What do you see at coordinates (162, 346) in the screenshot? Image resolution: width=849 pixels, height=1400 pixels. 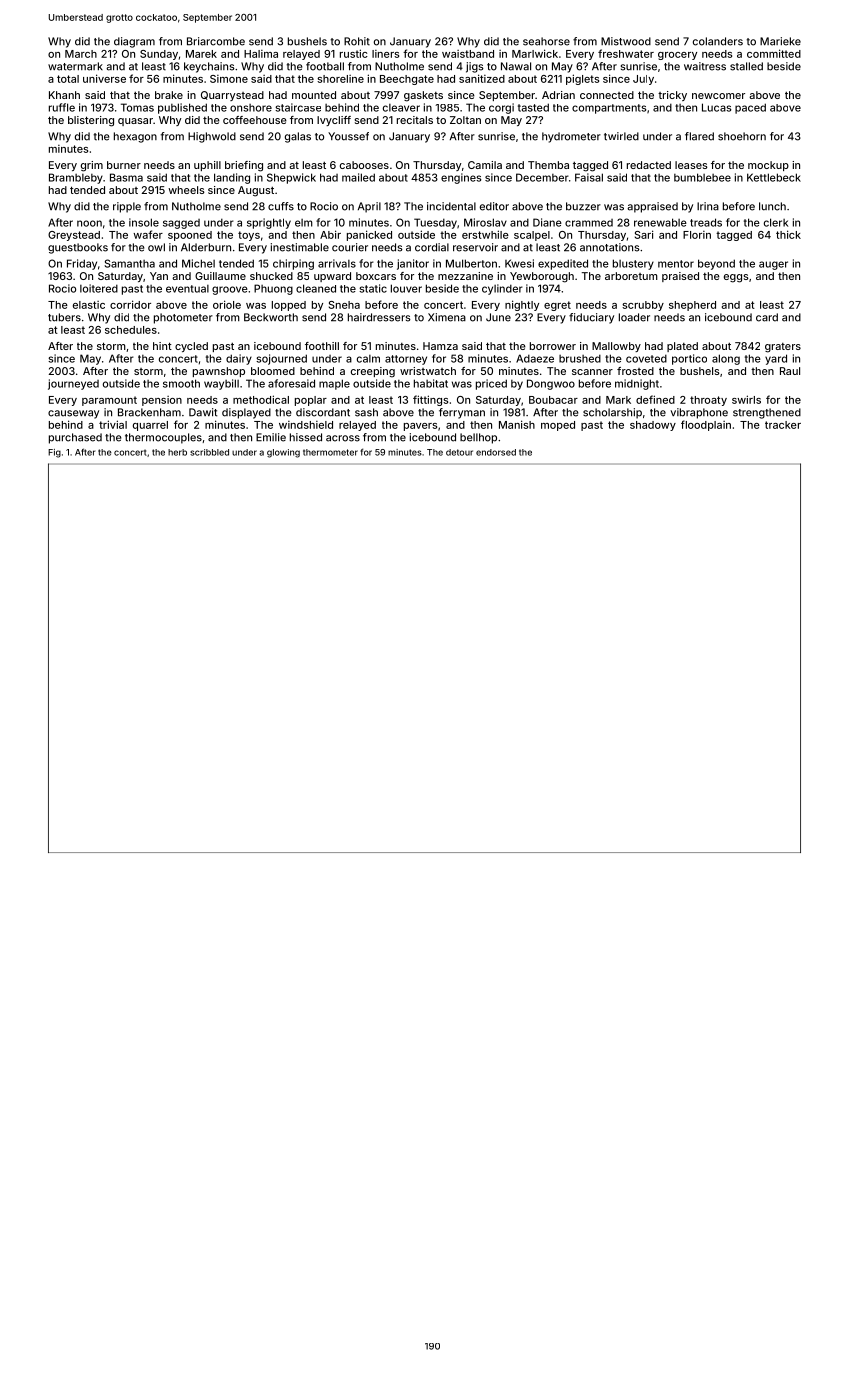 I see `hint` at bounding box center [162, 346].
